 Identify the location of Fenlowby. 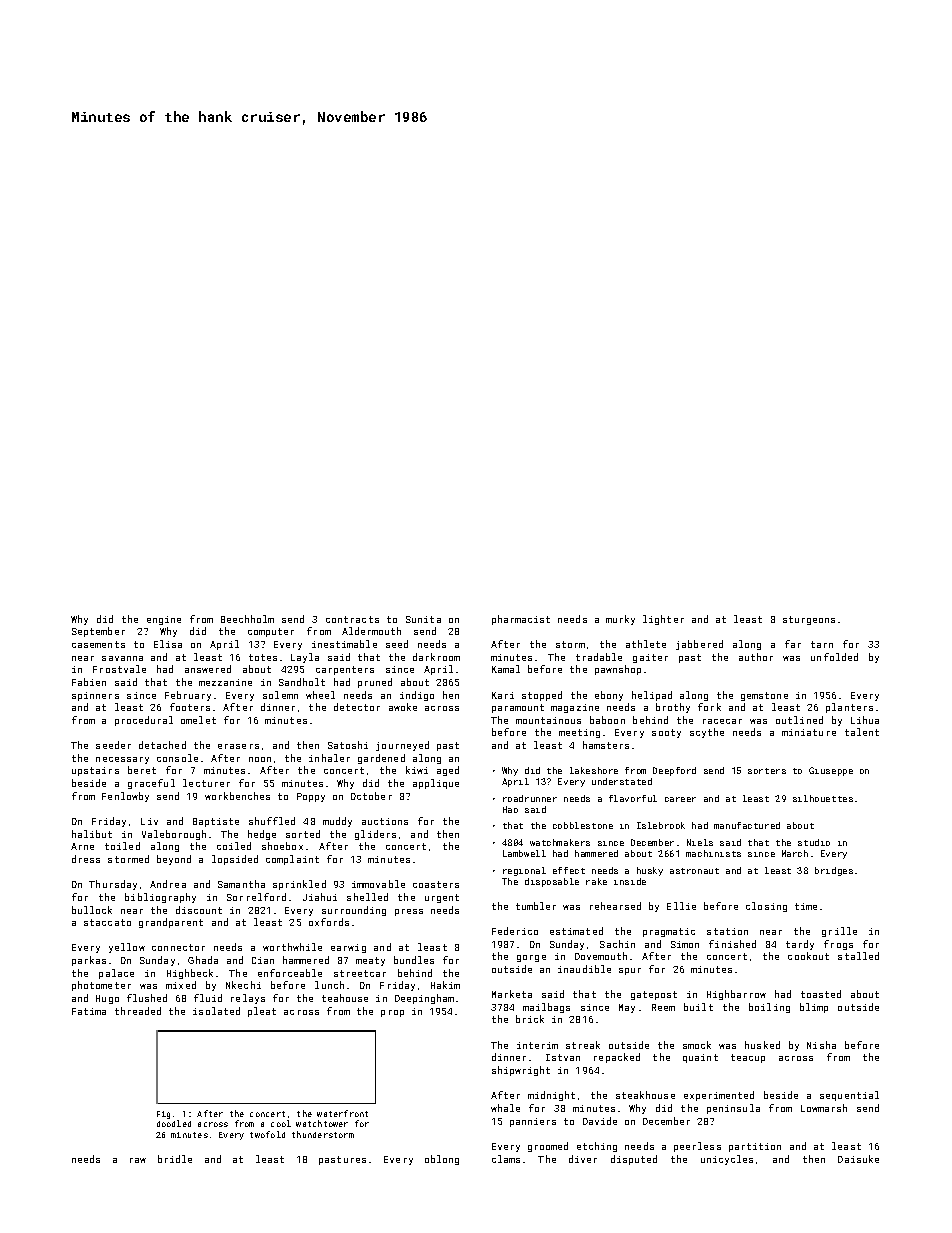
(125, 797).
